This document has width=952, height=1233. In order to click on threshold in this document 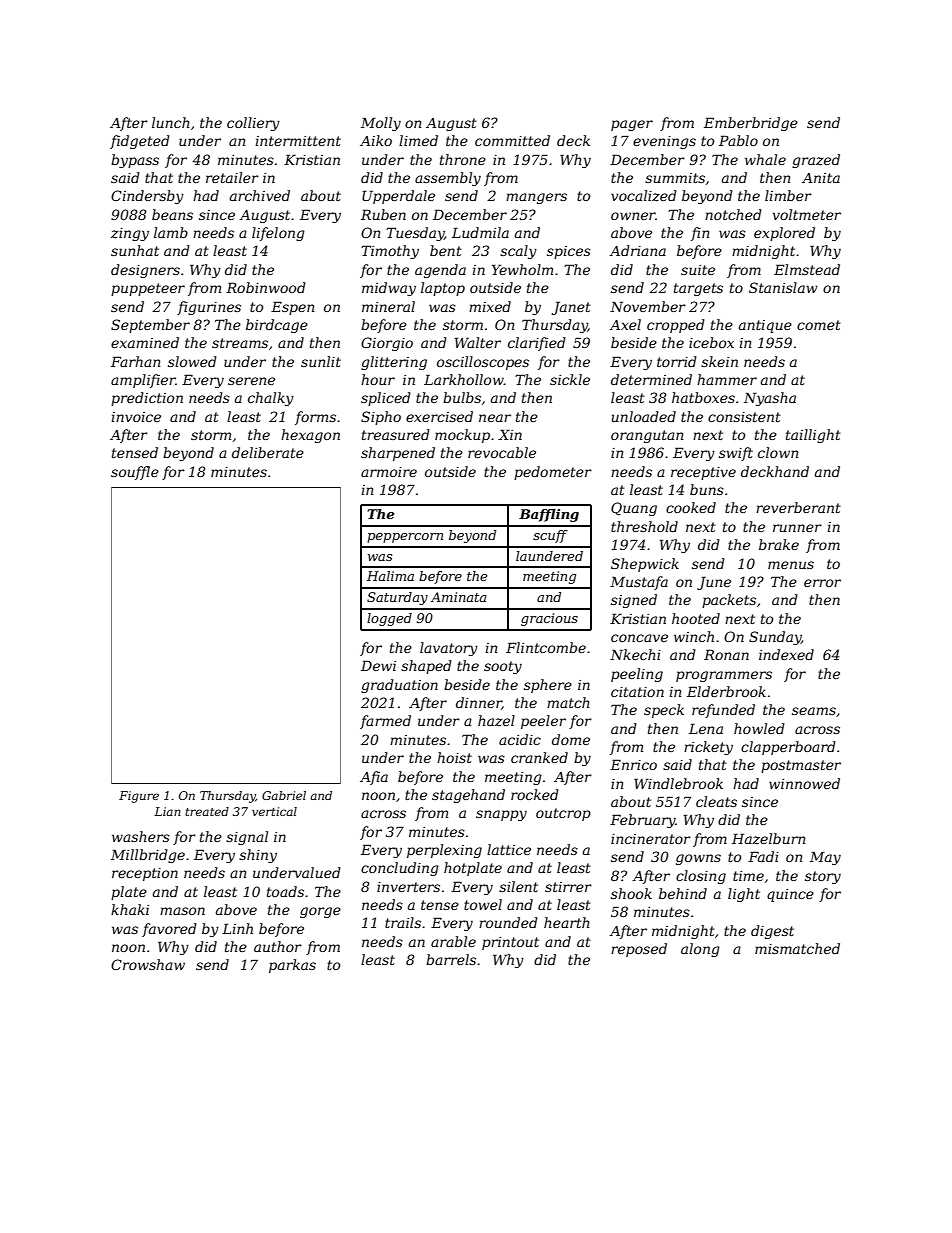, I will do `click(644, 526)`.
